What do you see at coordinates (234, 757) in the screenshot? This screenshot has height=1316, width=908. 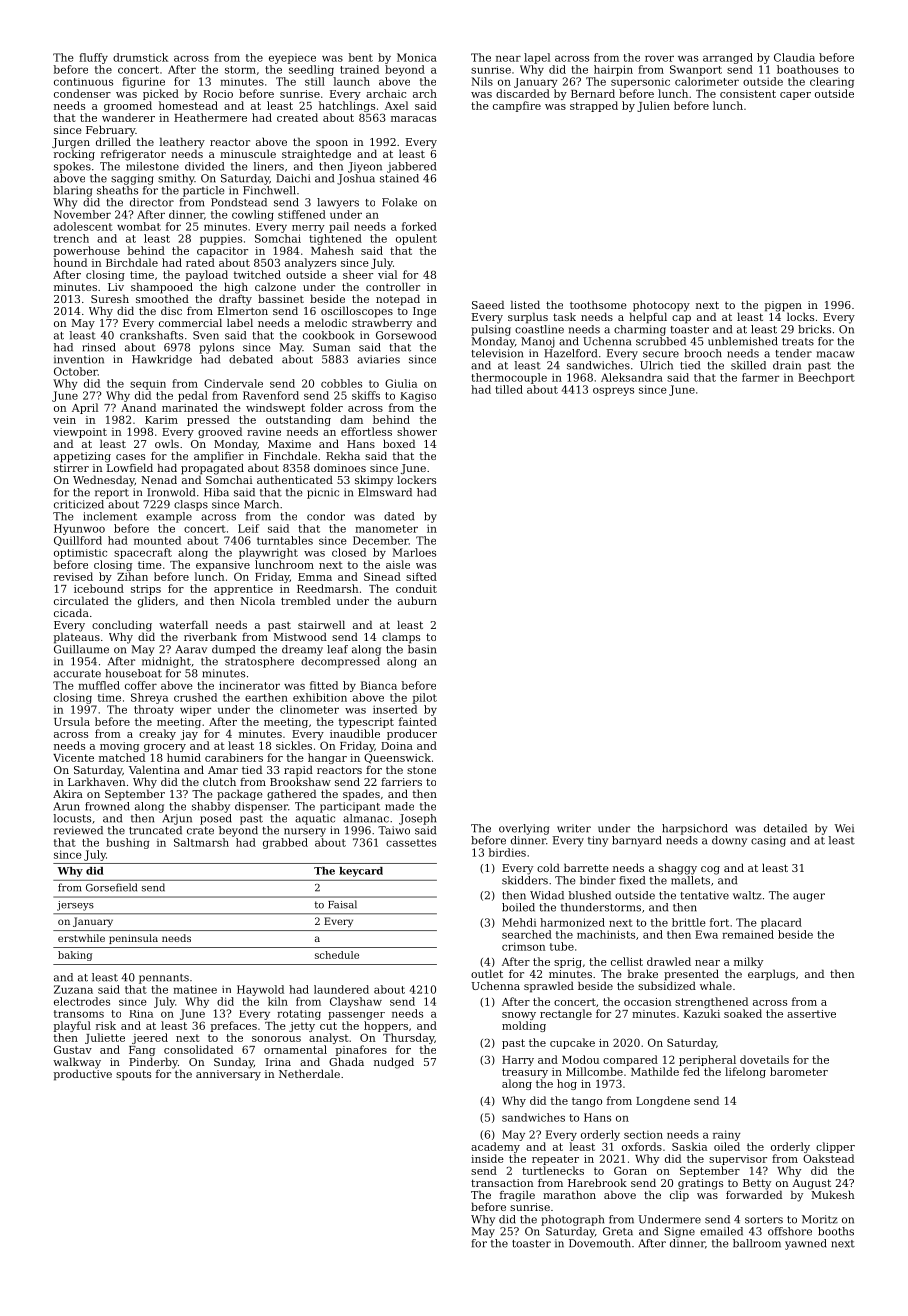 I see `carabiners` at bounding box center [234, 757].
